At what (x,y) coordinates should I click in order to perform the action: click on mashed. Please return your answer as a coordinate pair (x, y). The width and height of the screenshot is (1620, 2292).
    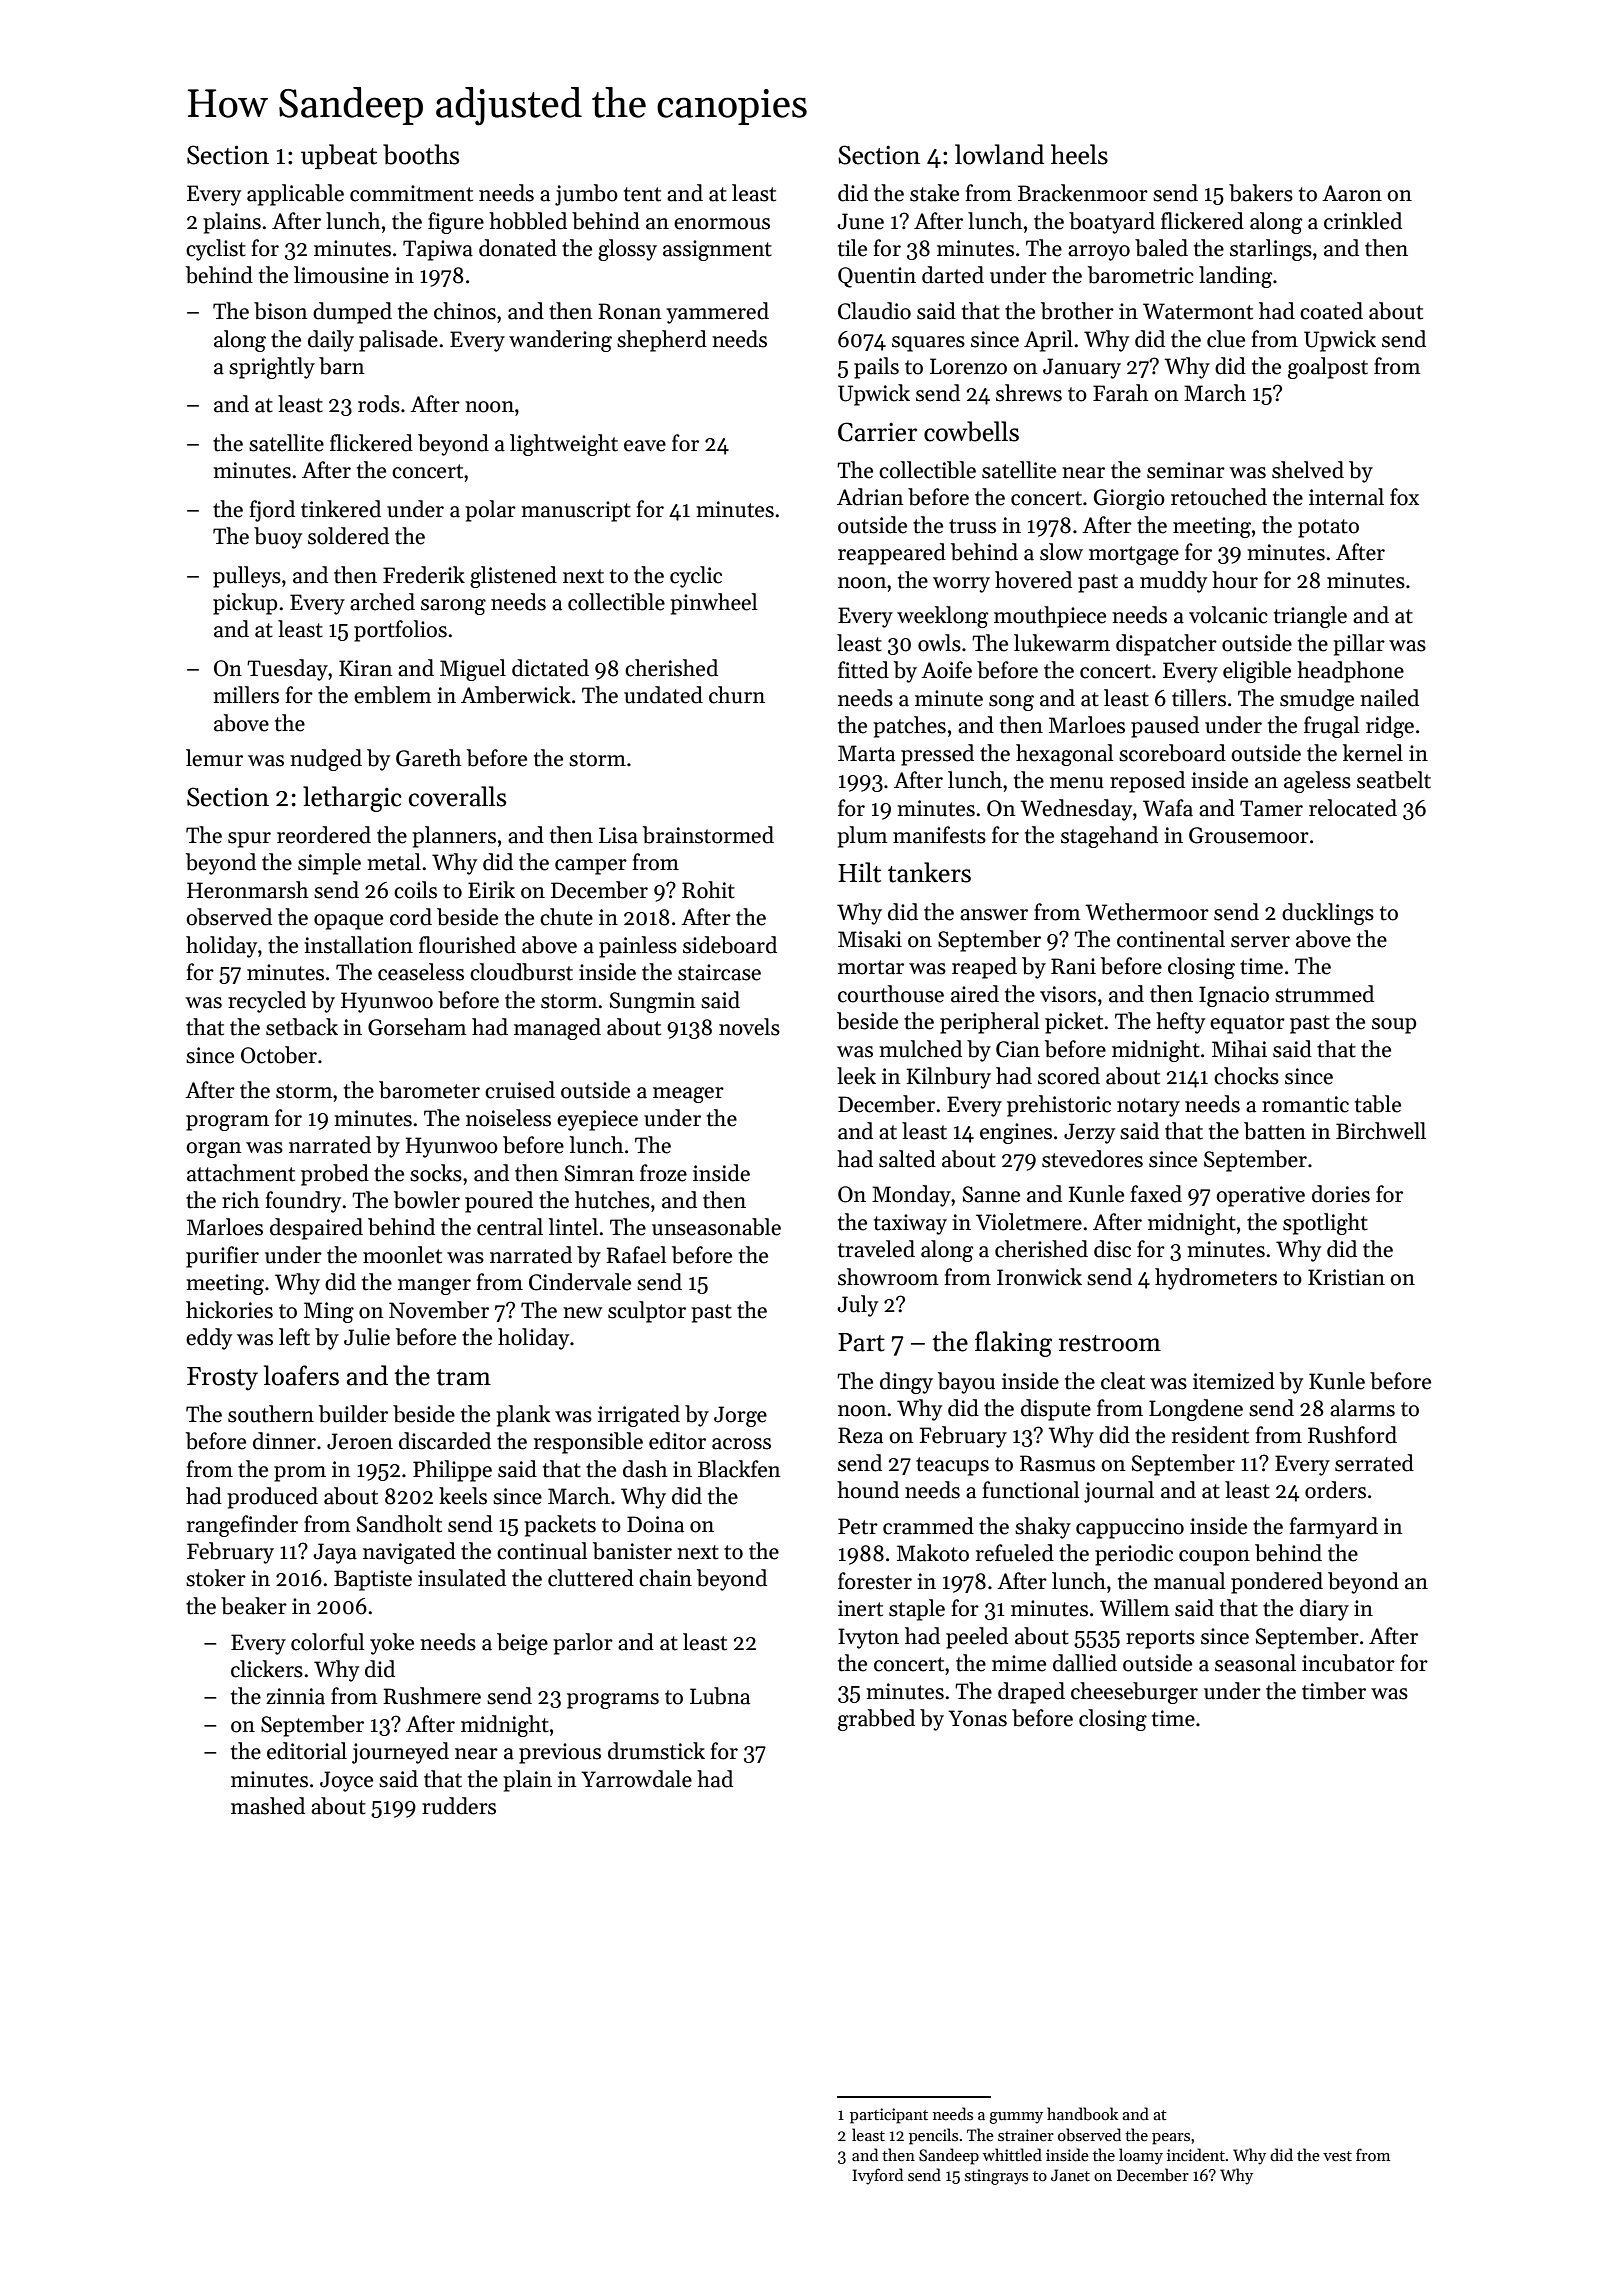
    Looking at the image, I should click on (268, 1806).
